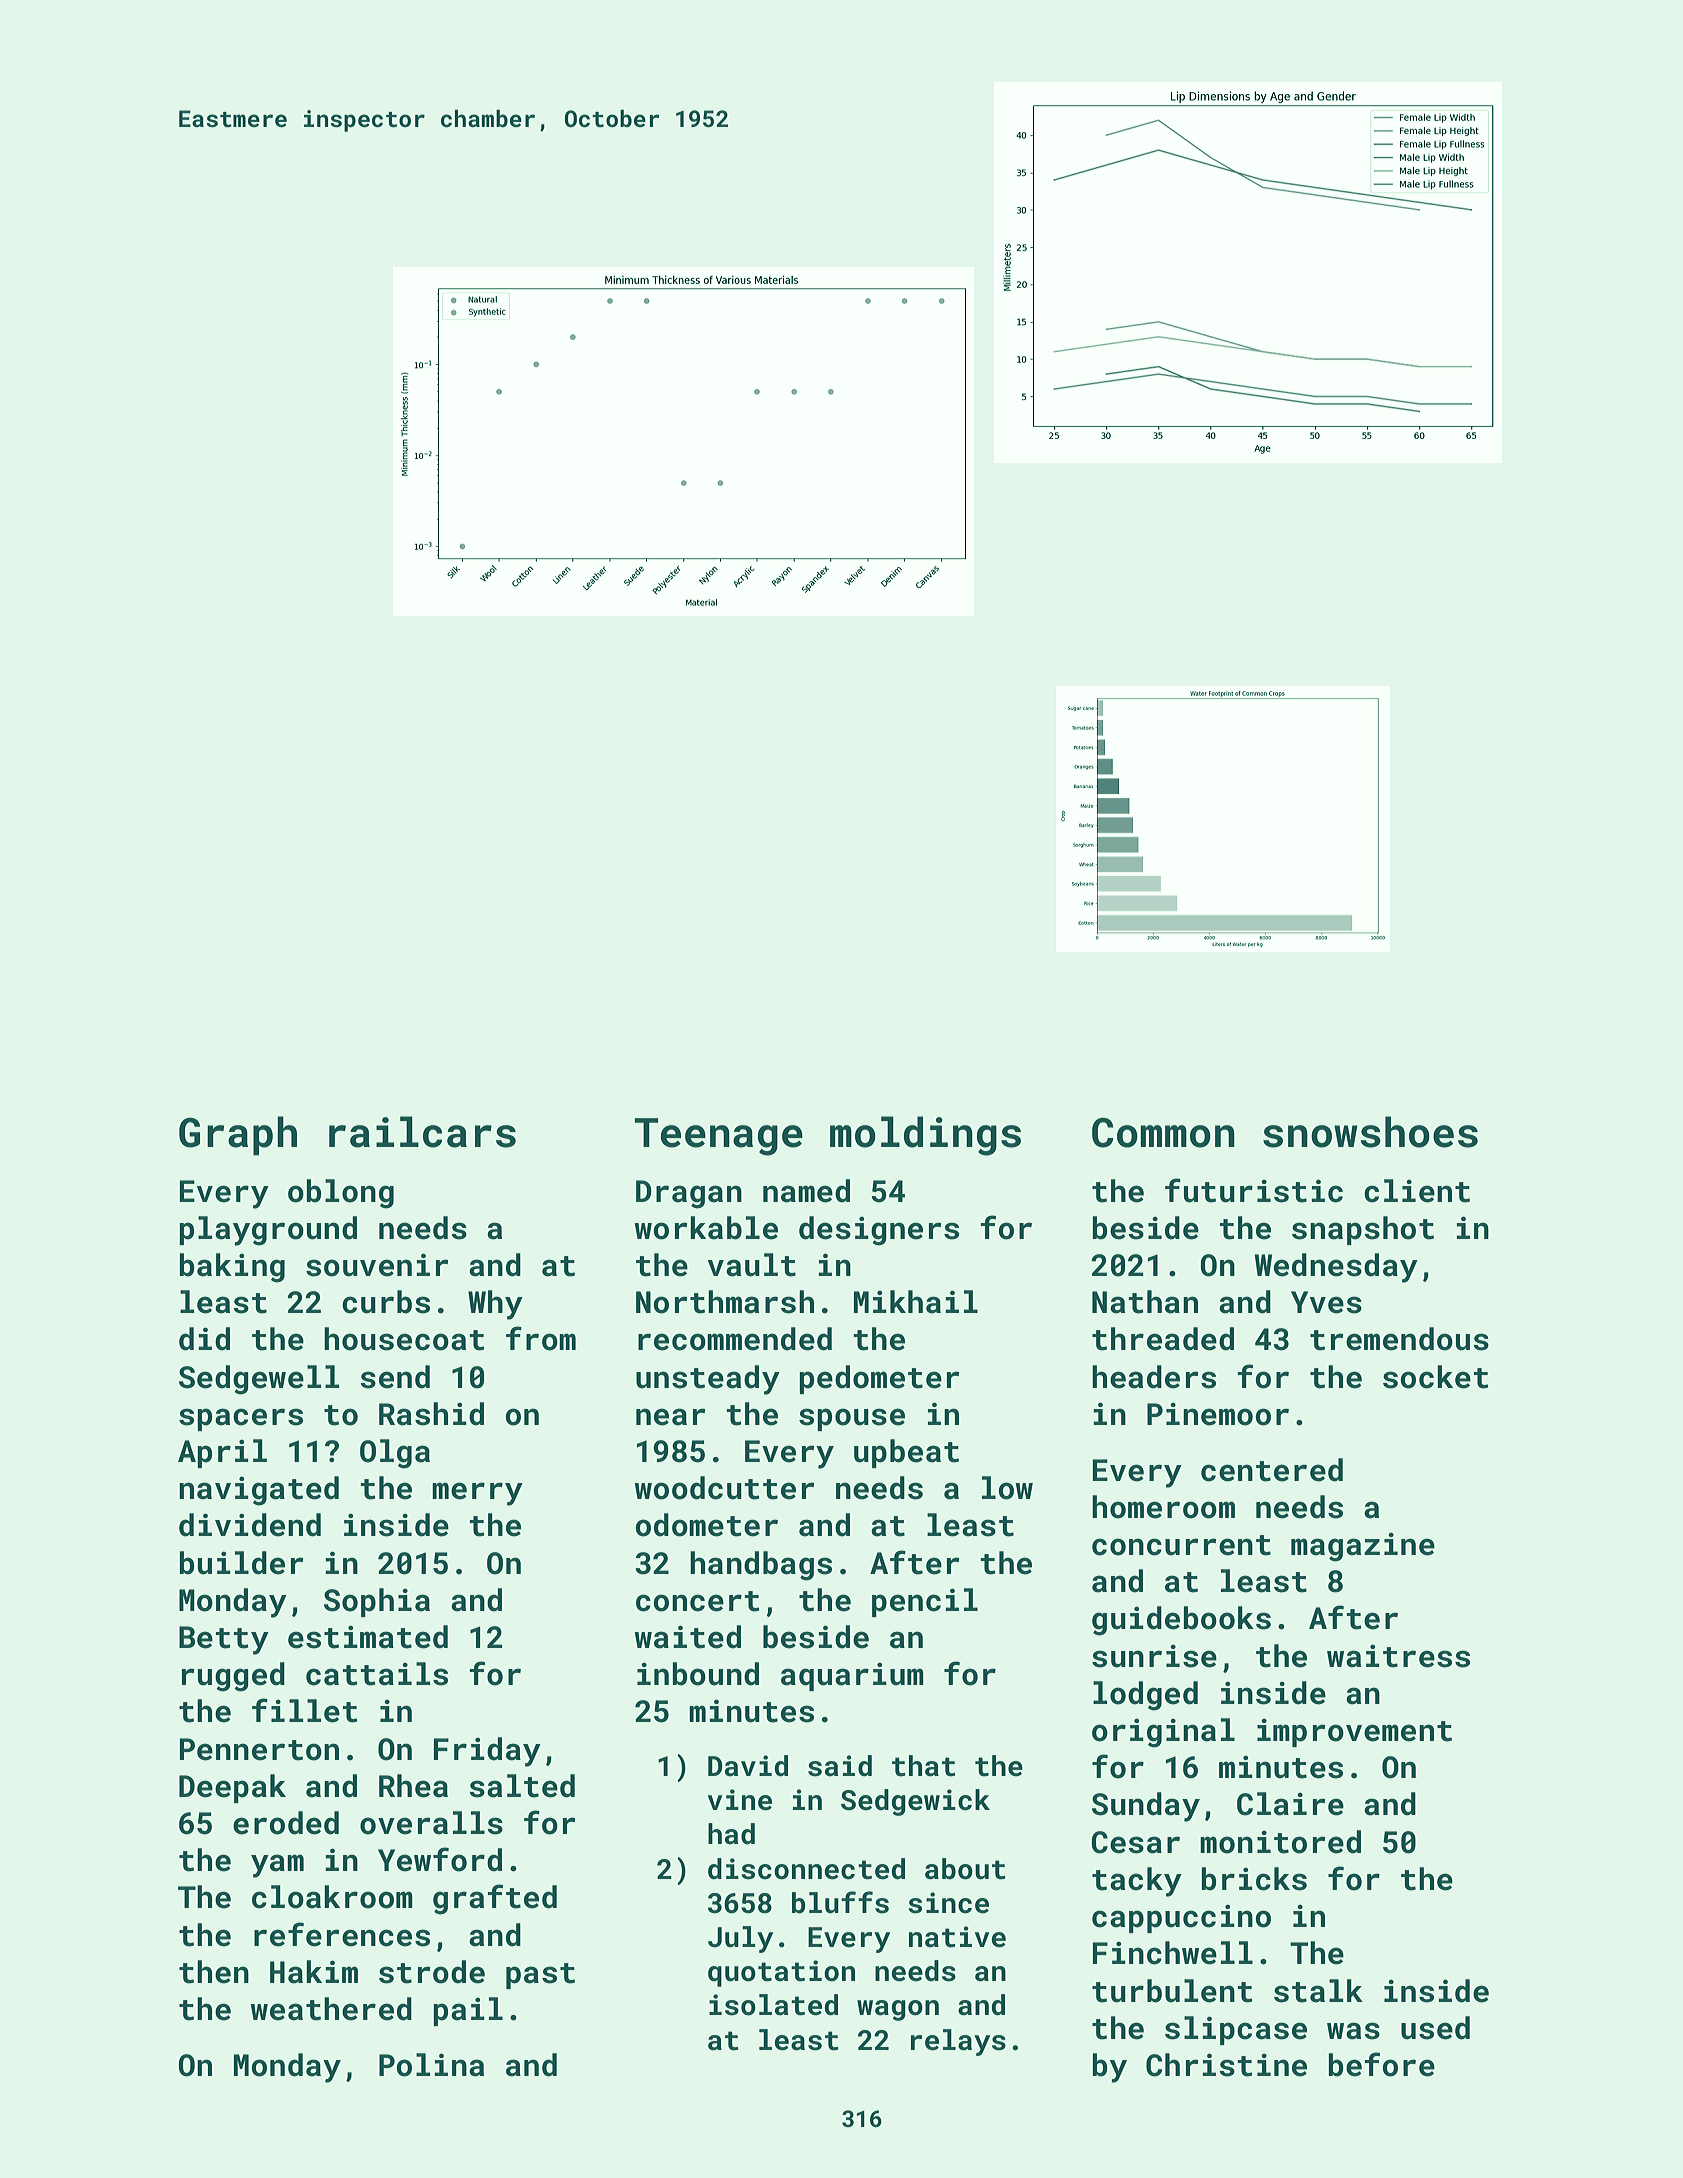 The image size is (1683, 2178). What do you see at coordinates (314, 1972) in the screenshot?
I see `Hakim` at bounding box center [314, 1972].
